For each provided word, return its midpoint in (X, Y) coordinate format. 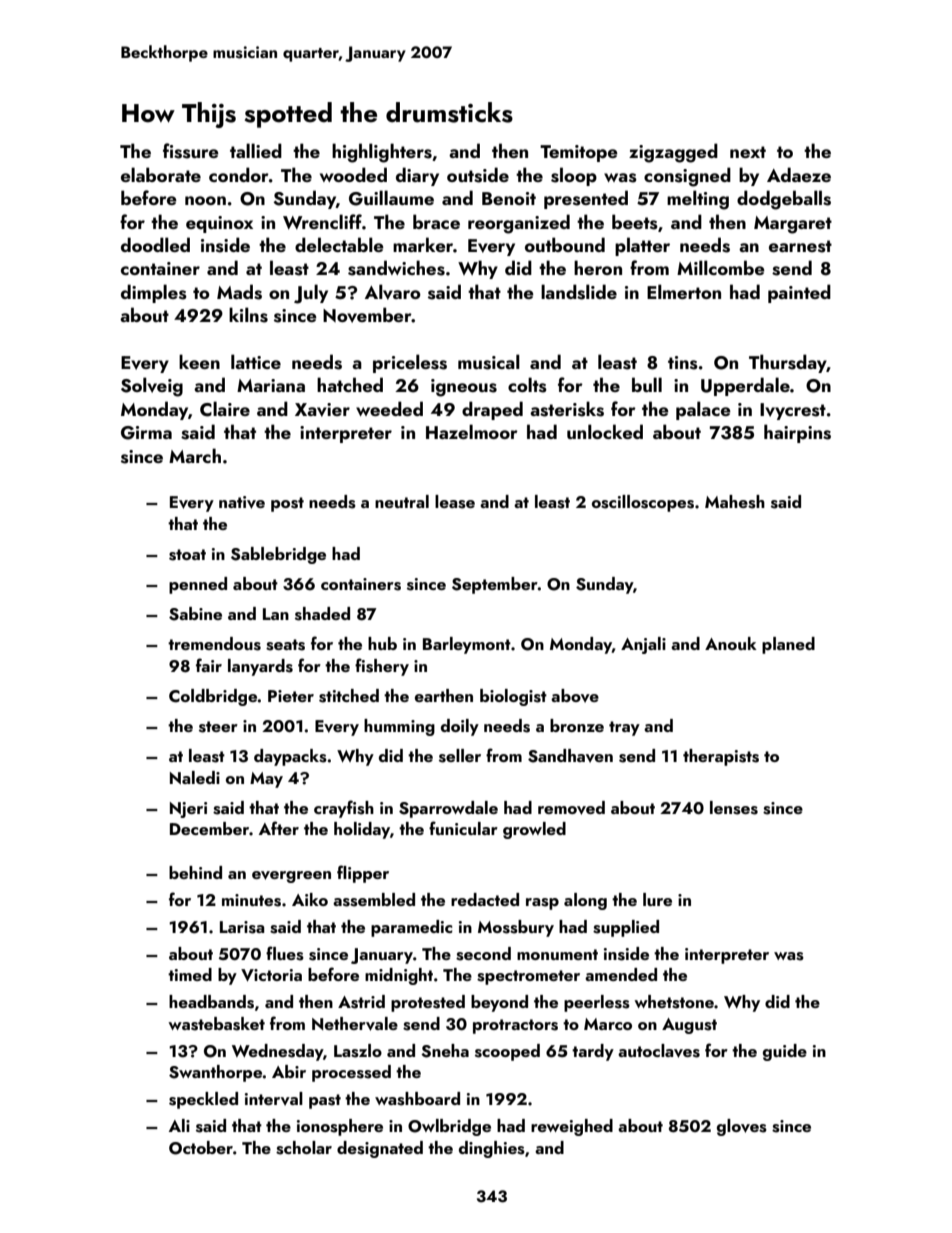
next (748, 152)
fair (209, 665)
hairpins (797, 433)
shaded (322, 614)
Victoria (271, 975)
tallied (256, 150)
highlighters (382, 153)
